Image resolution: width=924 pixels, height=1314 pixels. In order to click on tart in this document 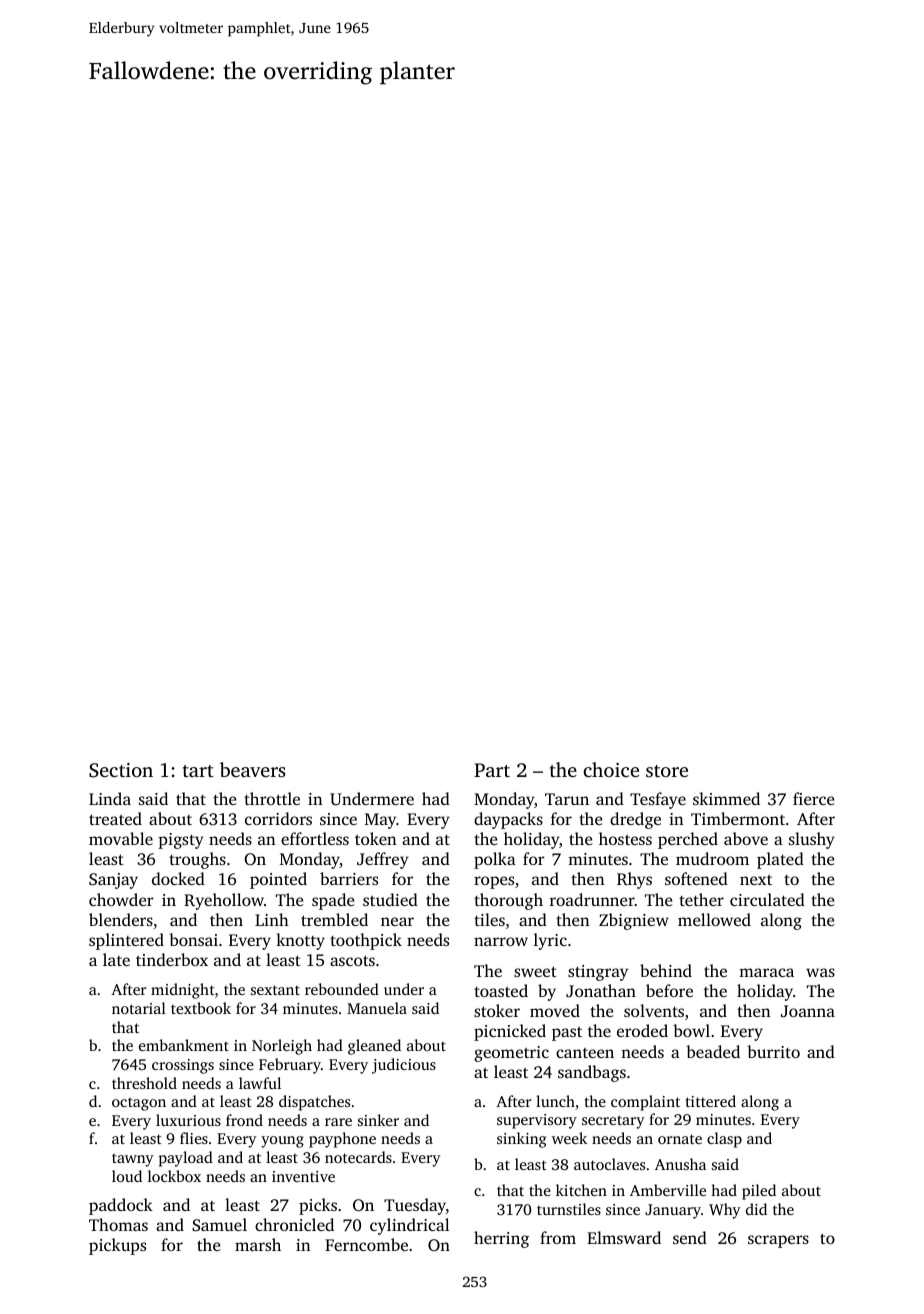, I will do `click(198, 771)`.
